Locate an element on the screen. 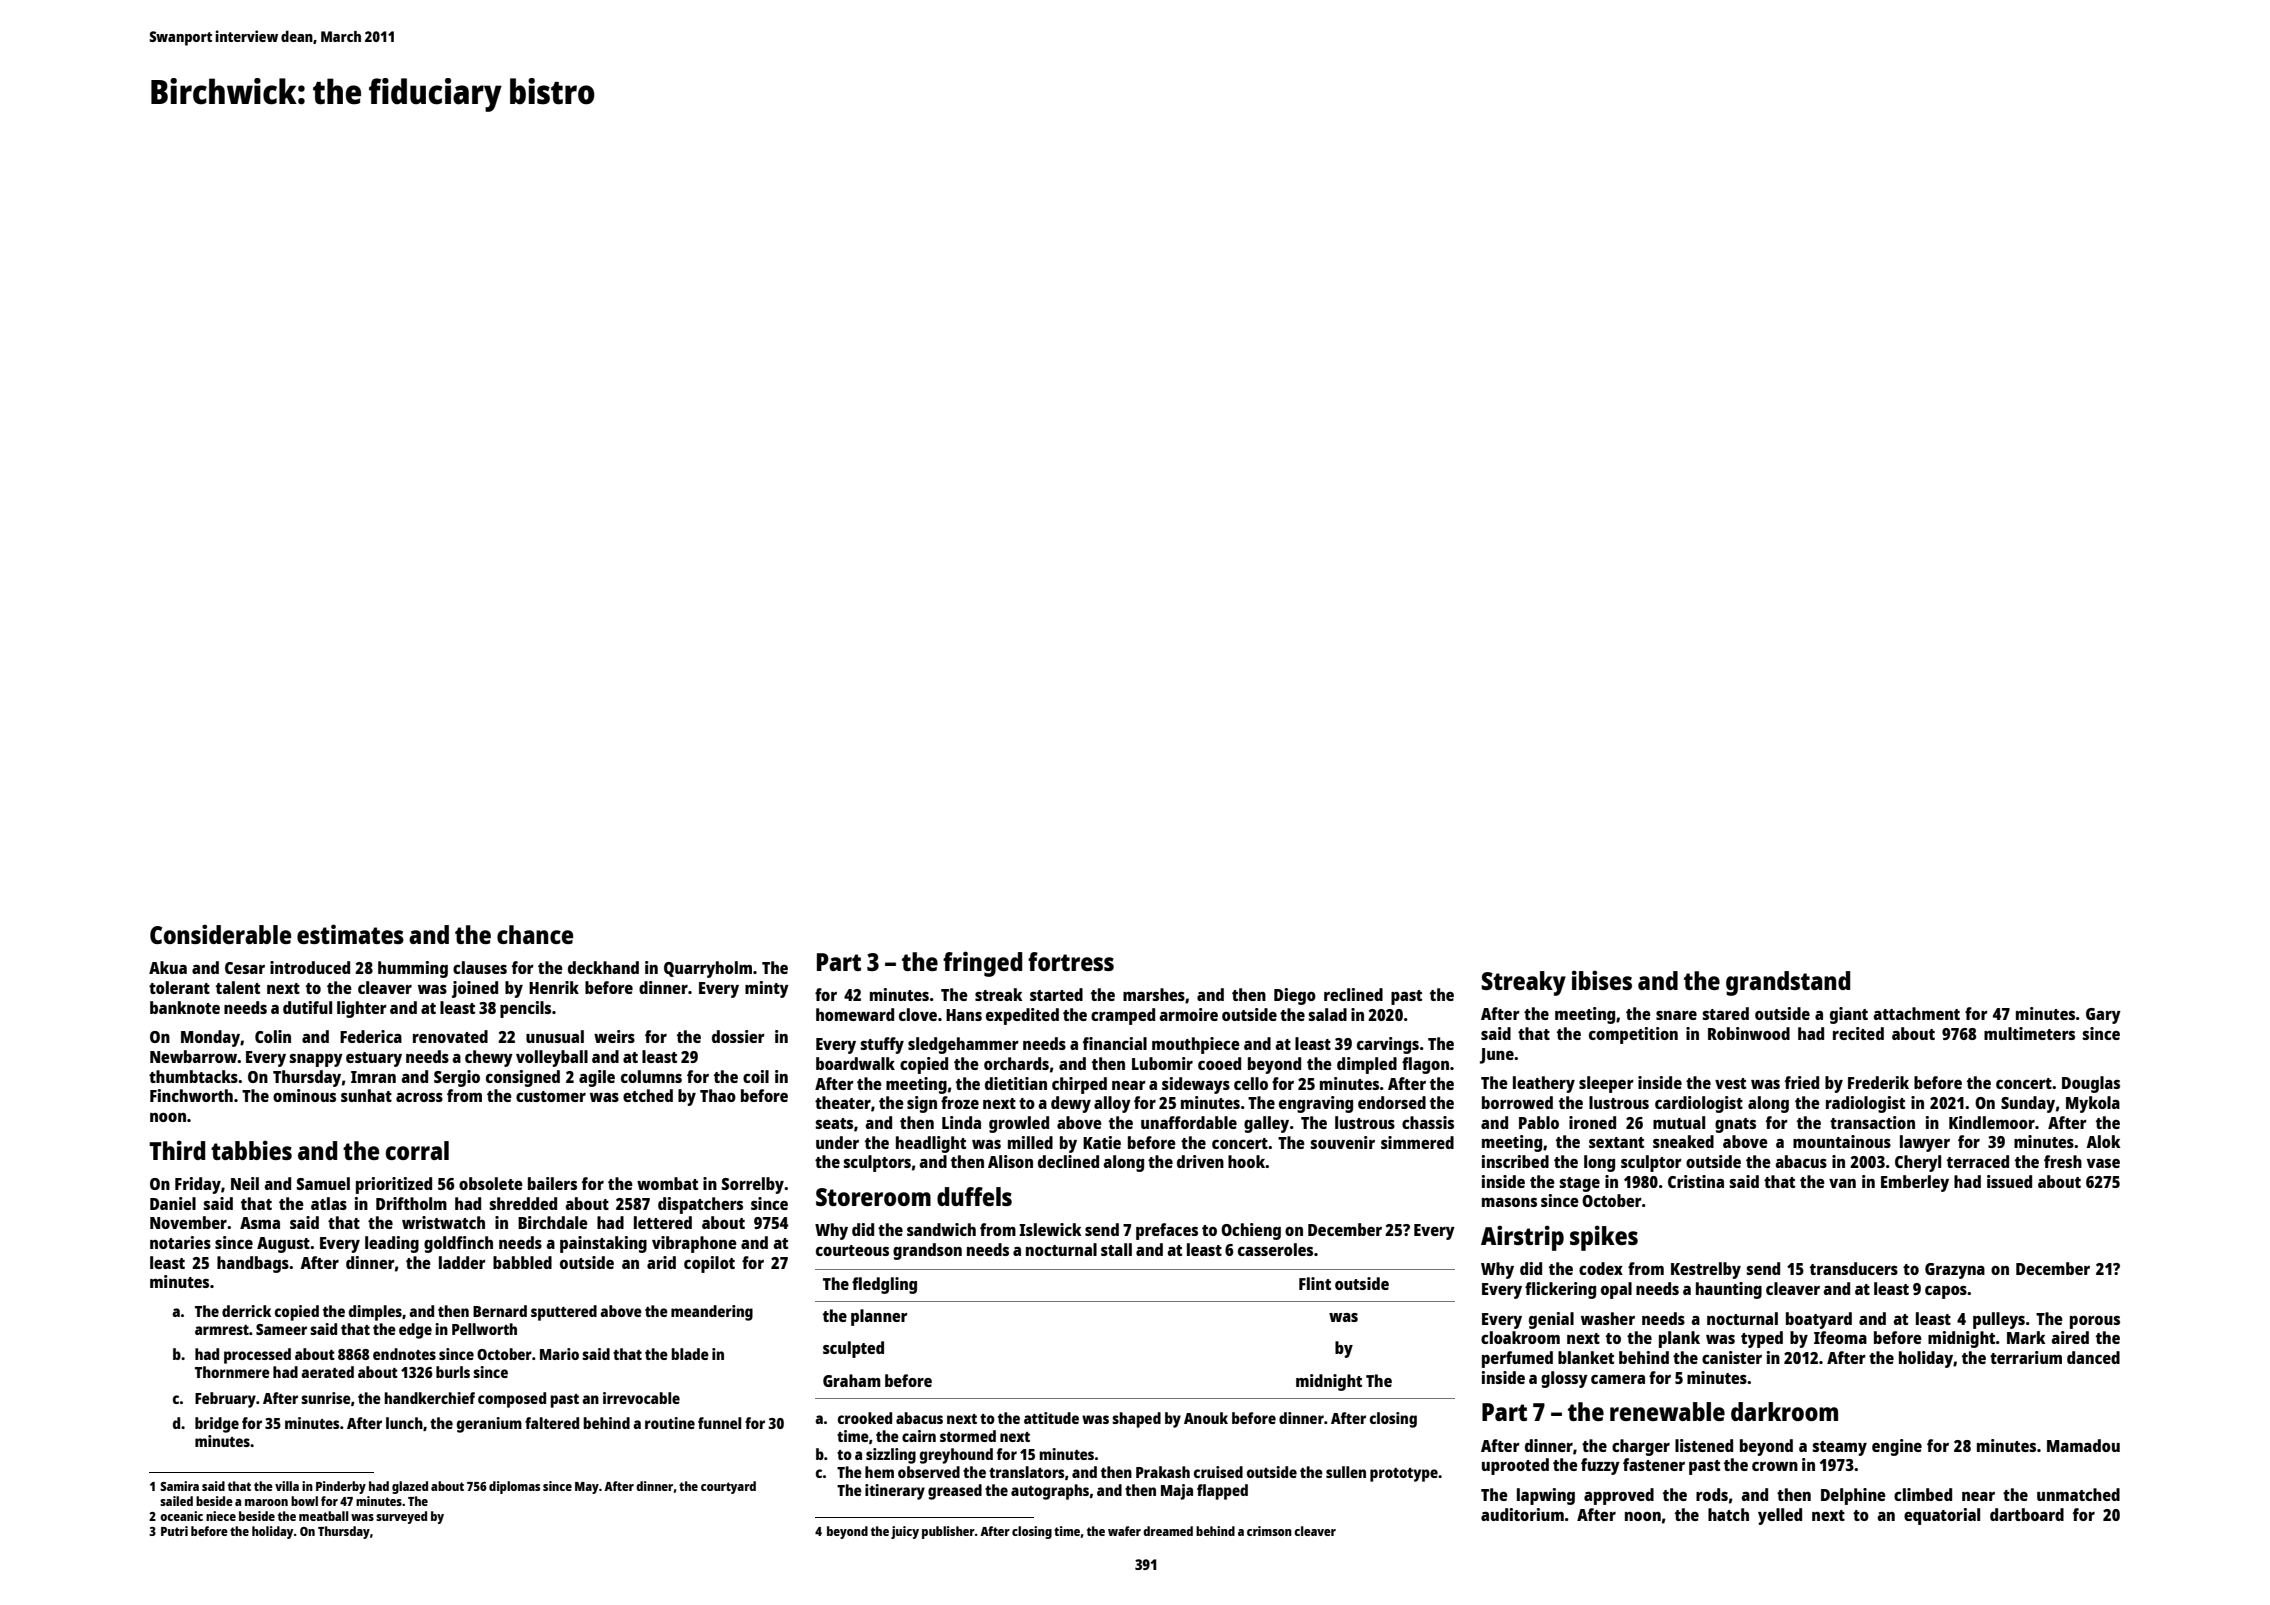 The image size is (2270, 1605). juicy is located at coordinates (905, 1532).
